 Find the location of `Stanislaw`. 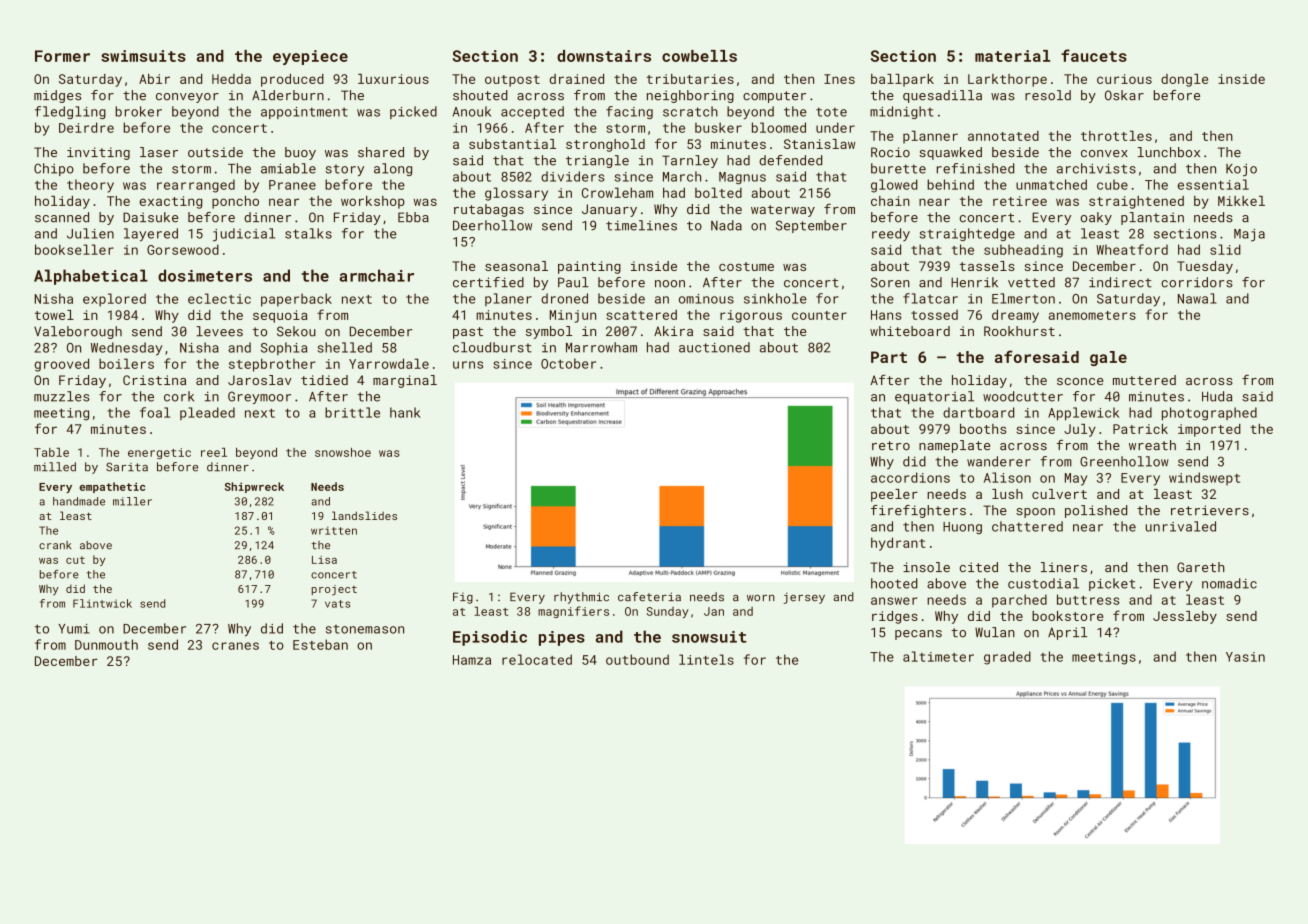

Stanislaw is located at coordinates (819, 144).
